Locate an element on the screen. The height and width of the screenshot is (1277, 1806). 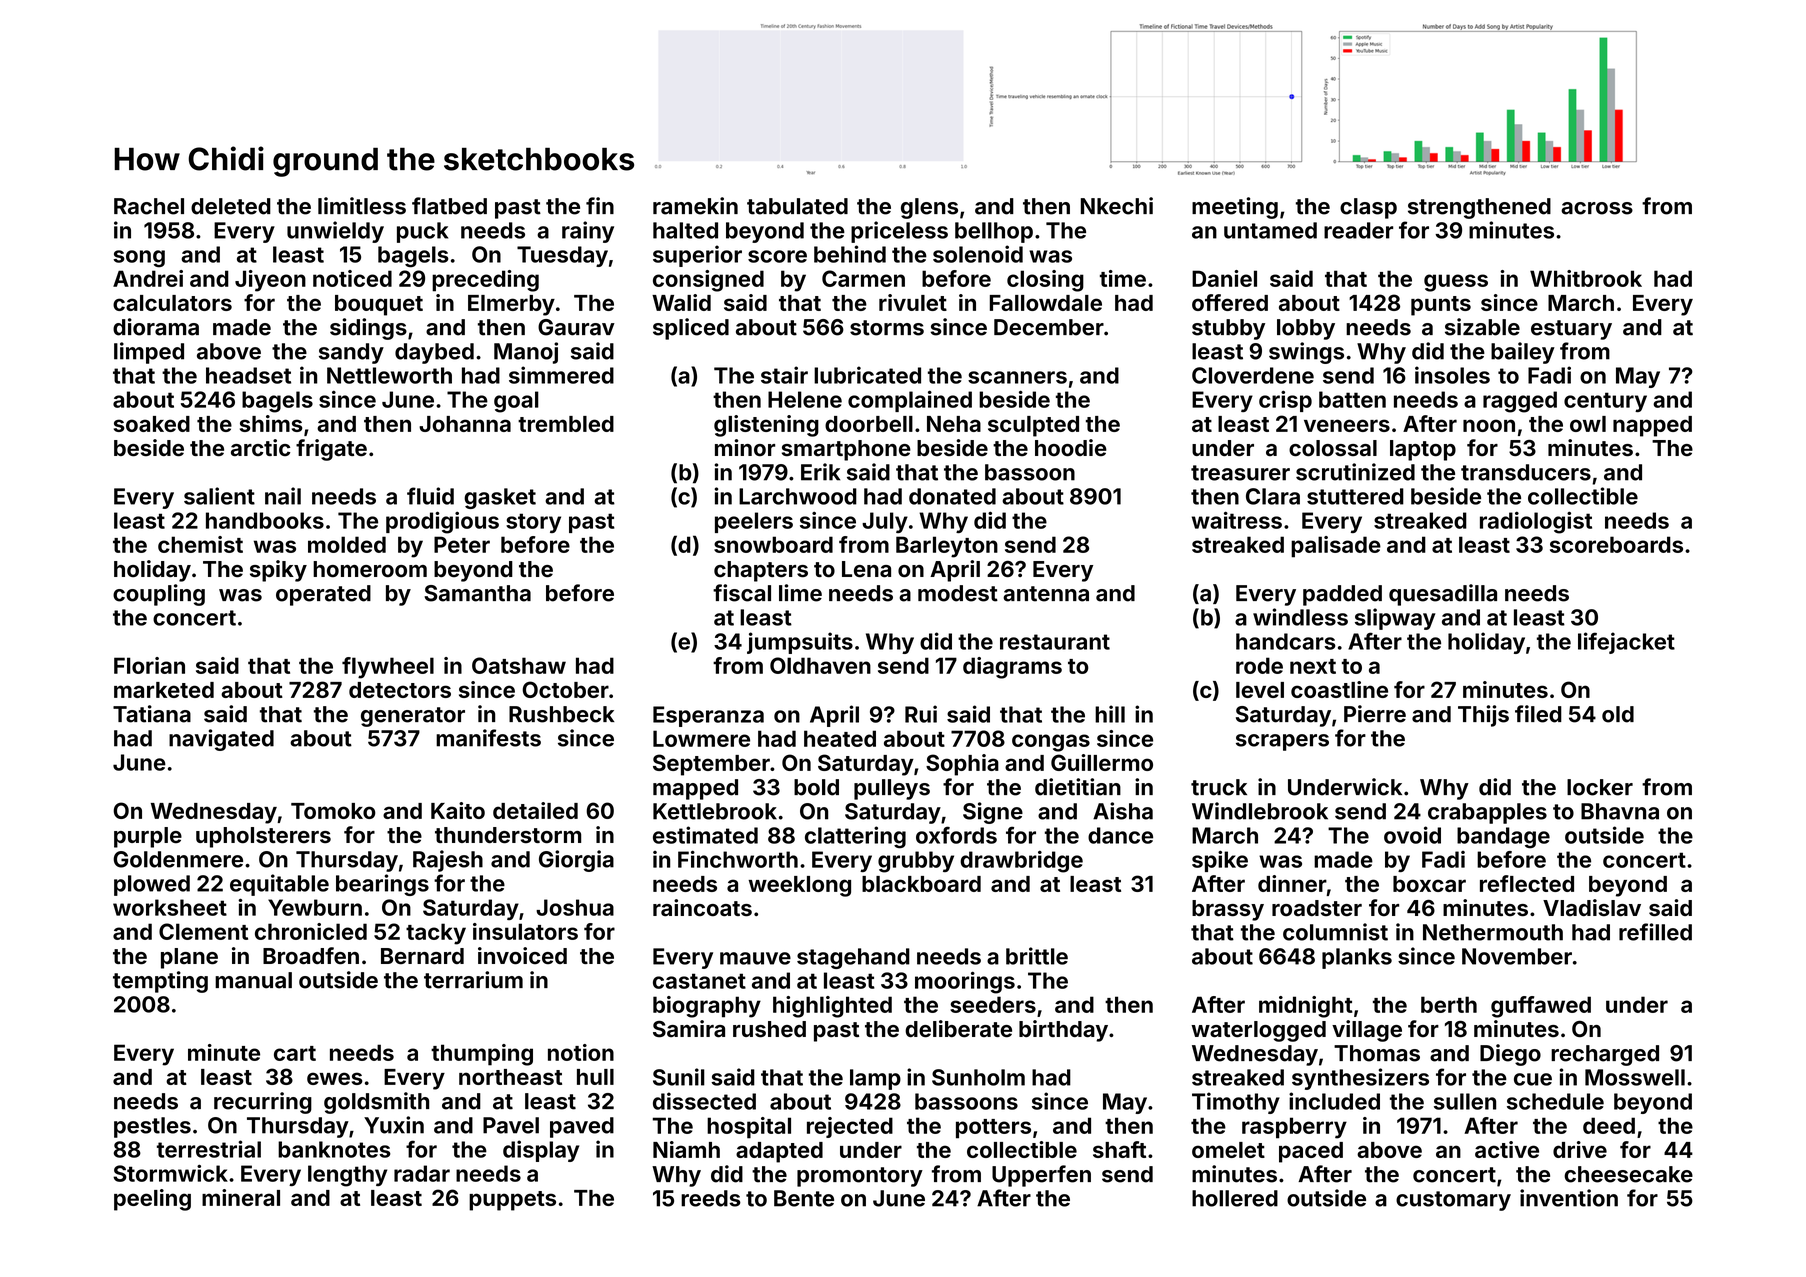
terrarium is located at coordinates (473, 980).
